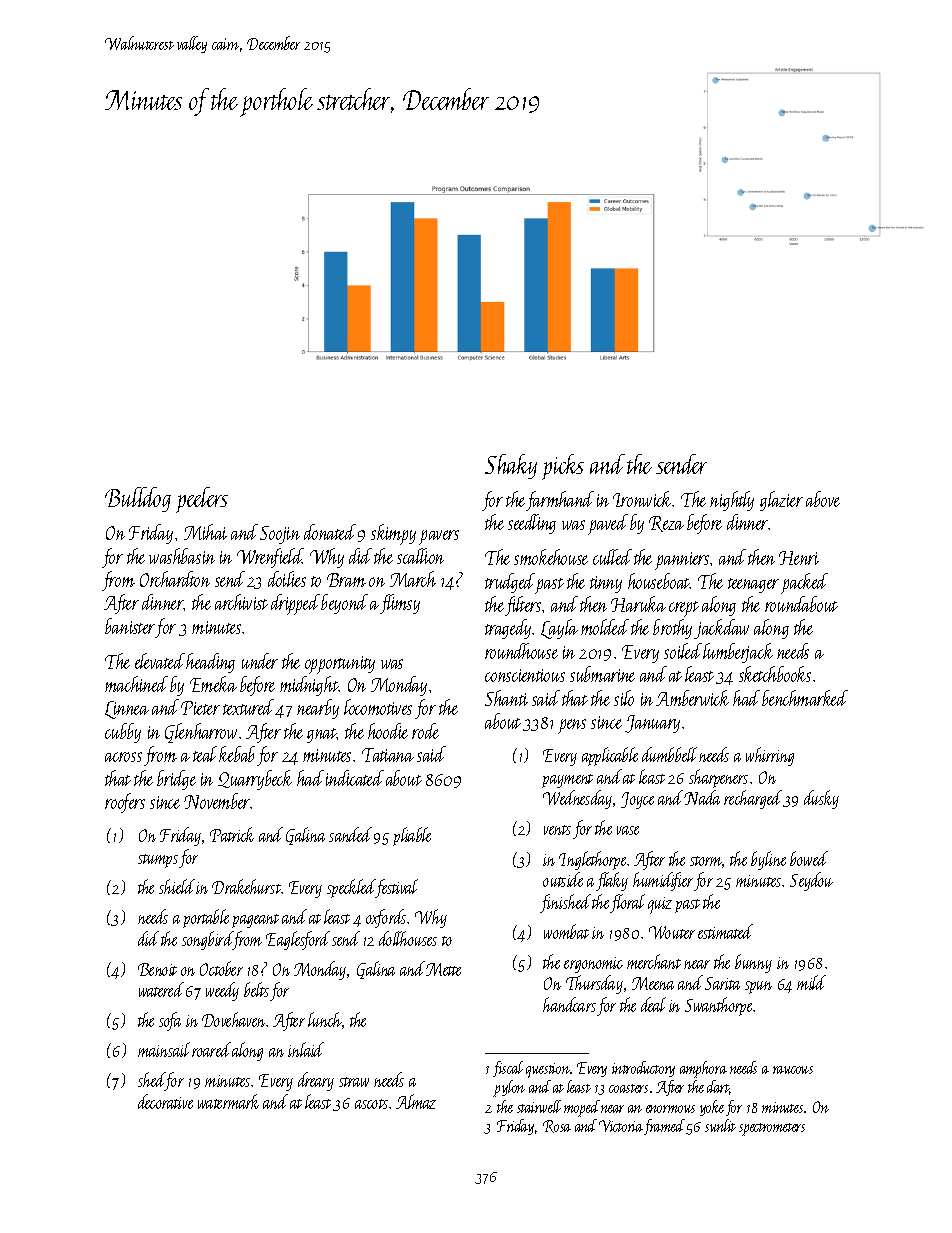 The image size is (952, 1233). What do you see at coordinates (572, 726) in the screenshot?
I see `pens` at bounding box center [572, 726].
